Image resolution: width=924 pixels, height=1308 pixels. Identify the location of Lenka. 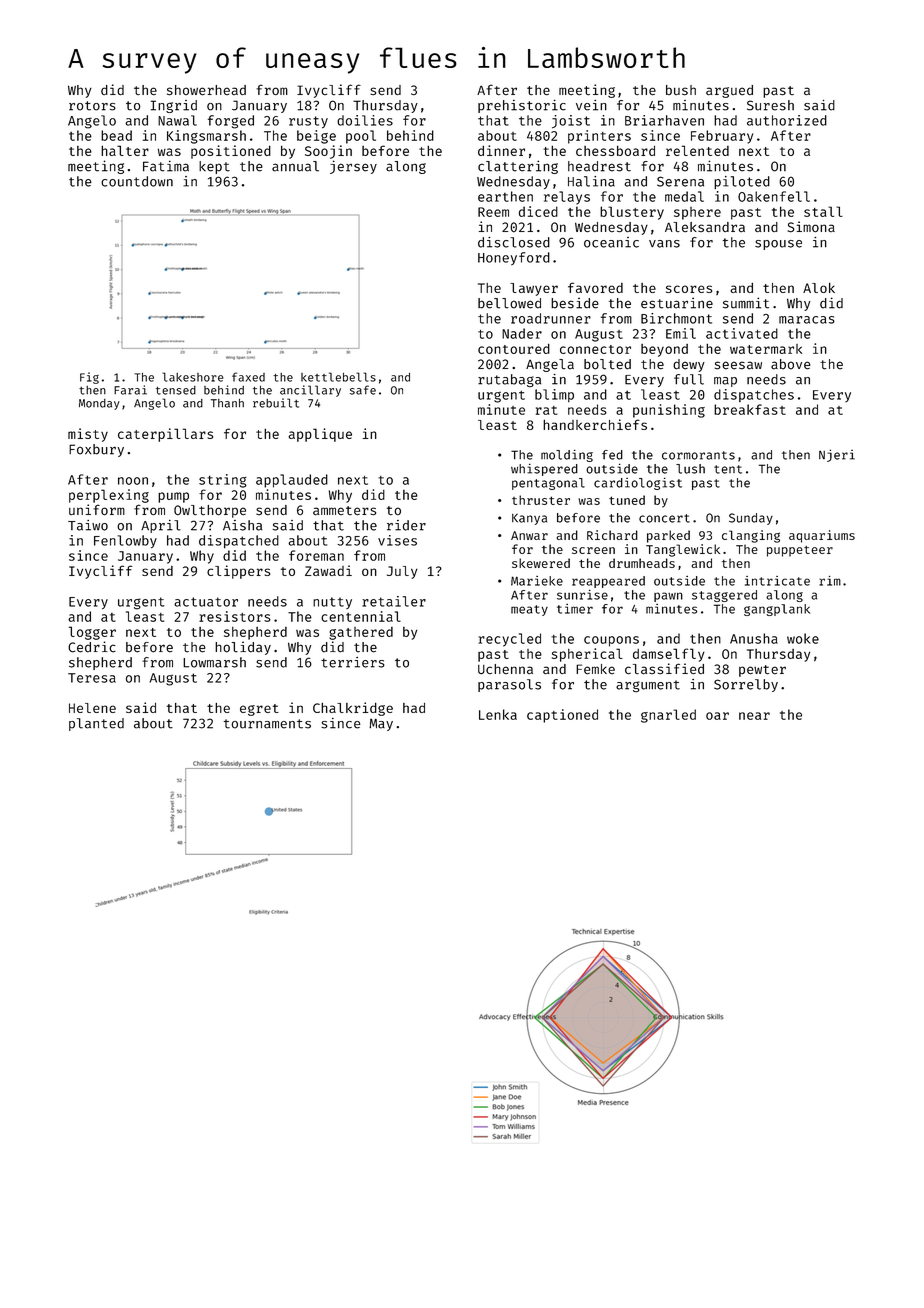
(498, 714).
